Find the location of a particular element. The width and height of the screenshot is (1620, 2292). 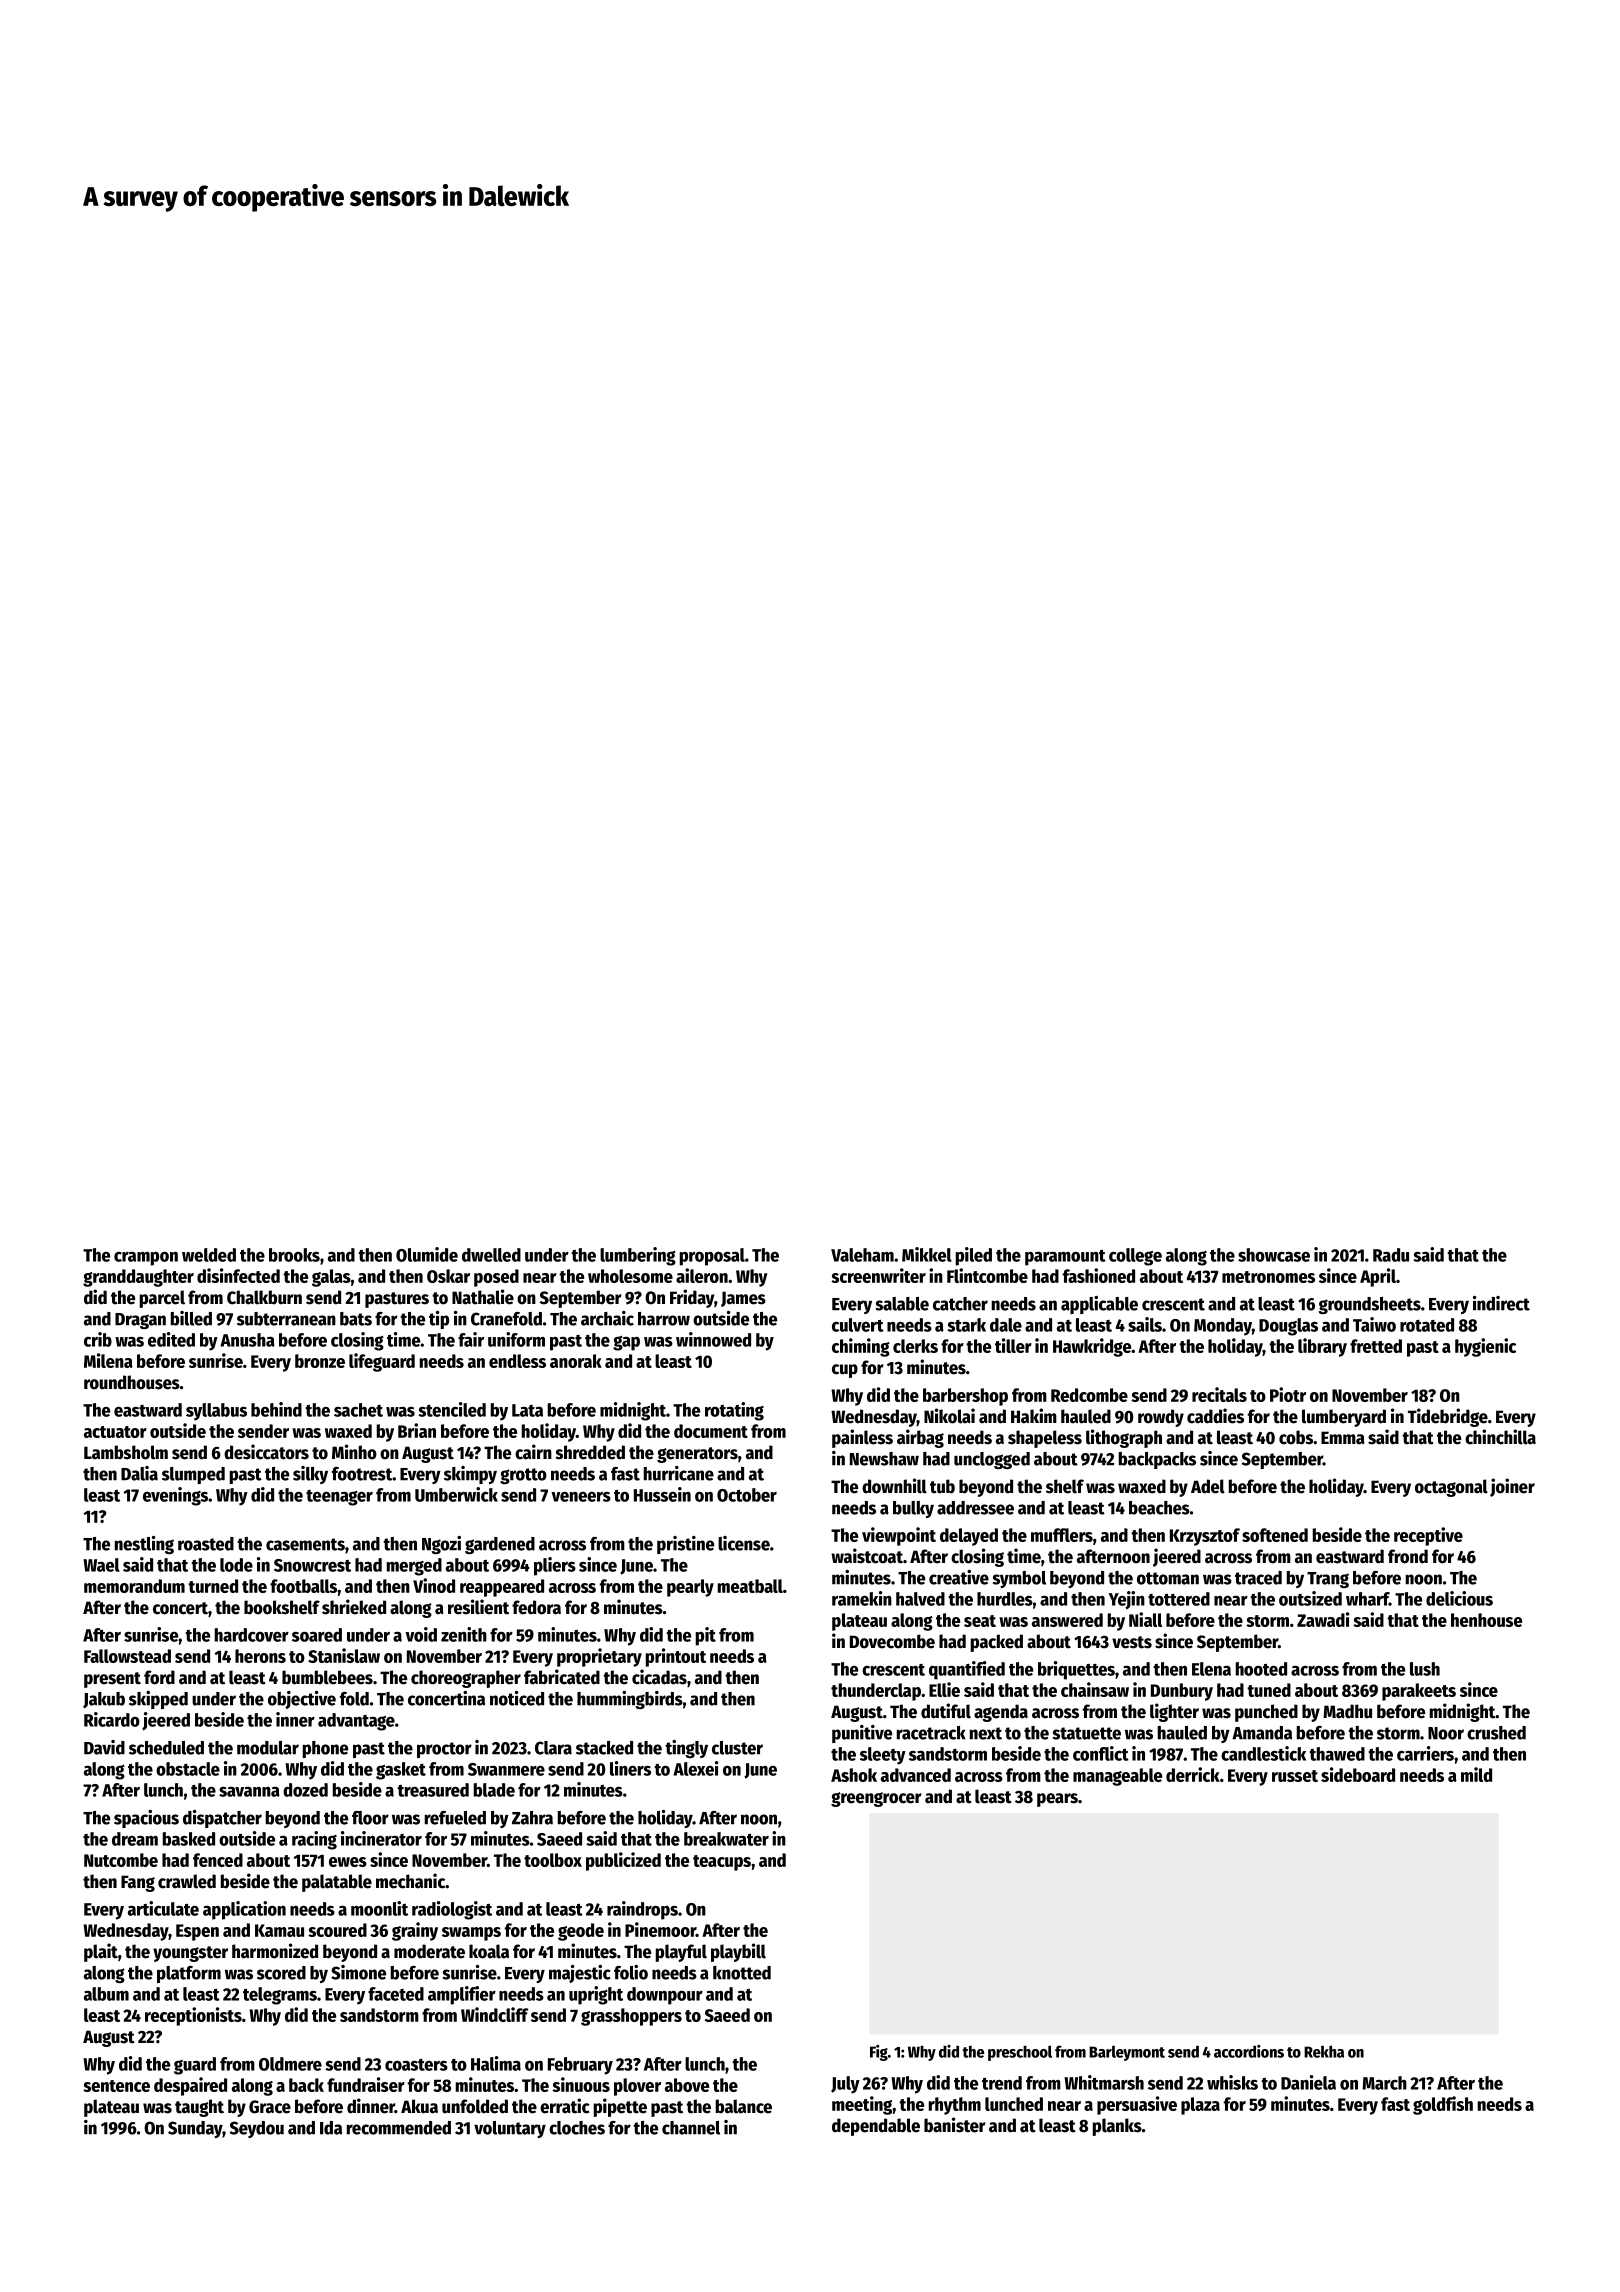

creative is located at coordinates (959, 1577).
